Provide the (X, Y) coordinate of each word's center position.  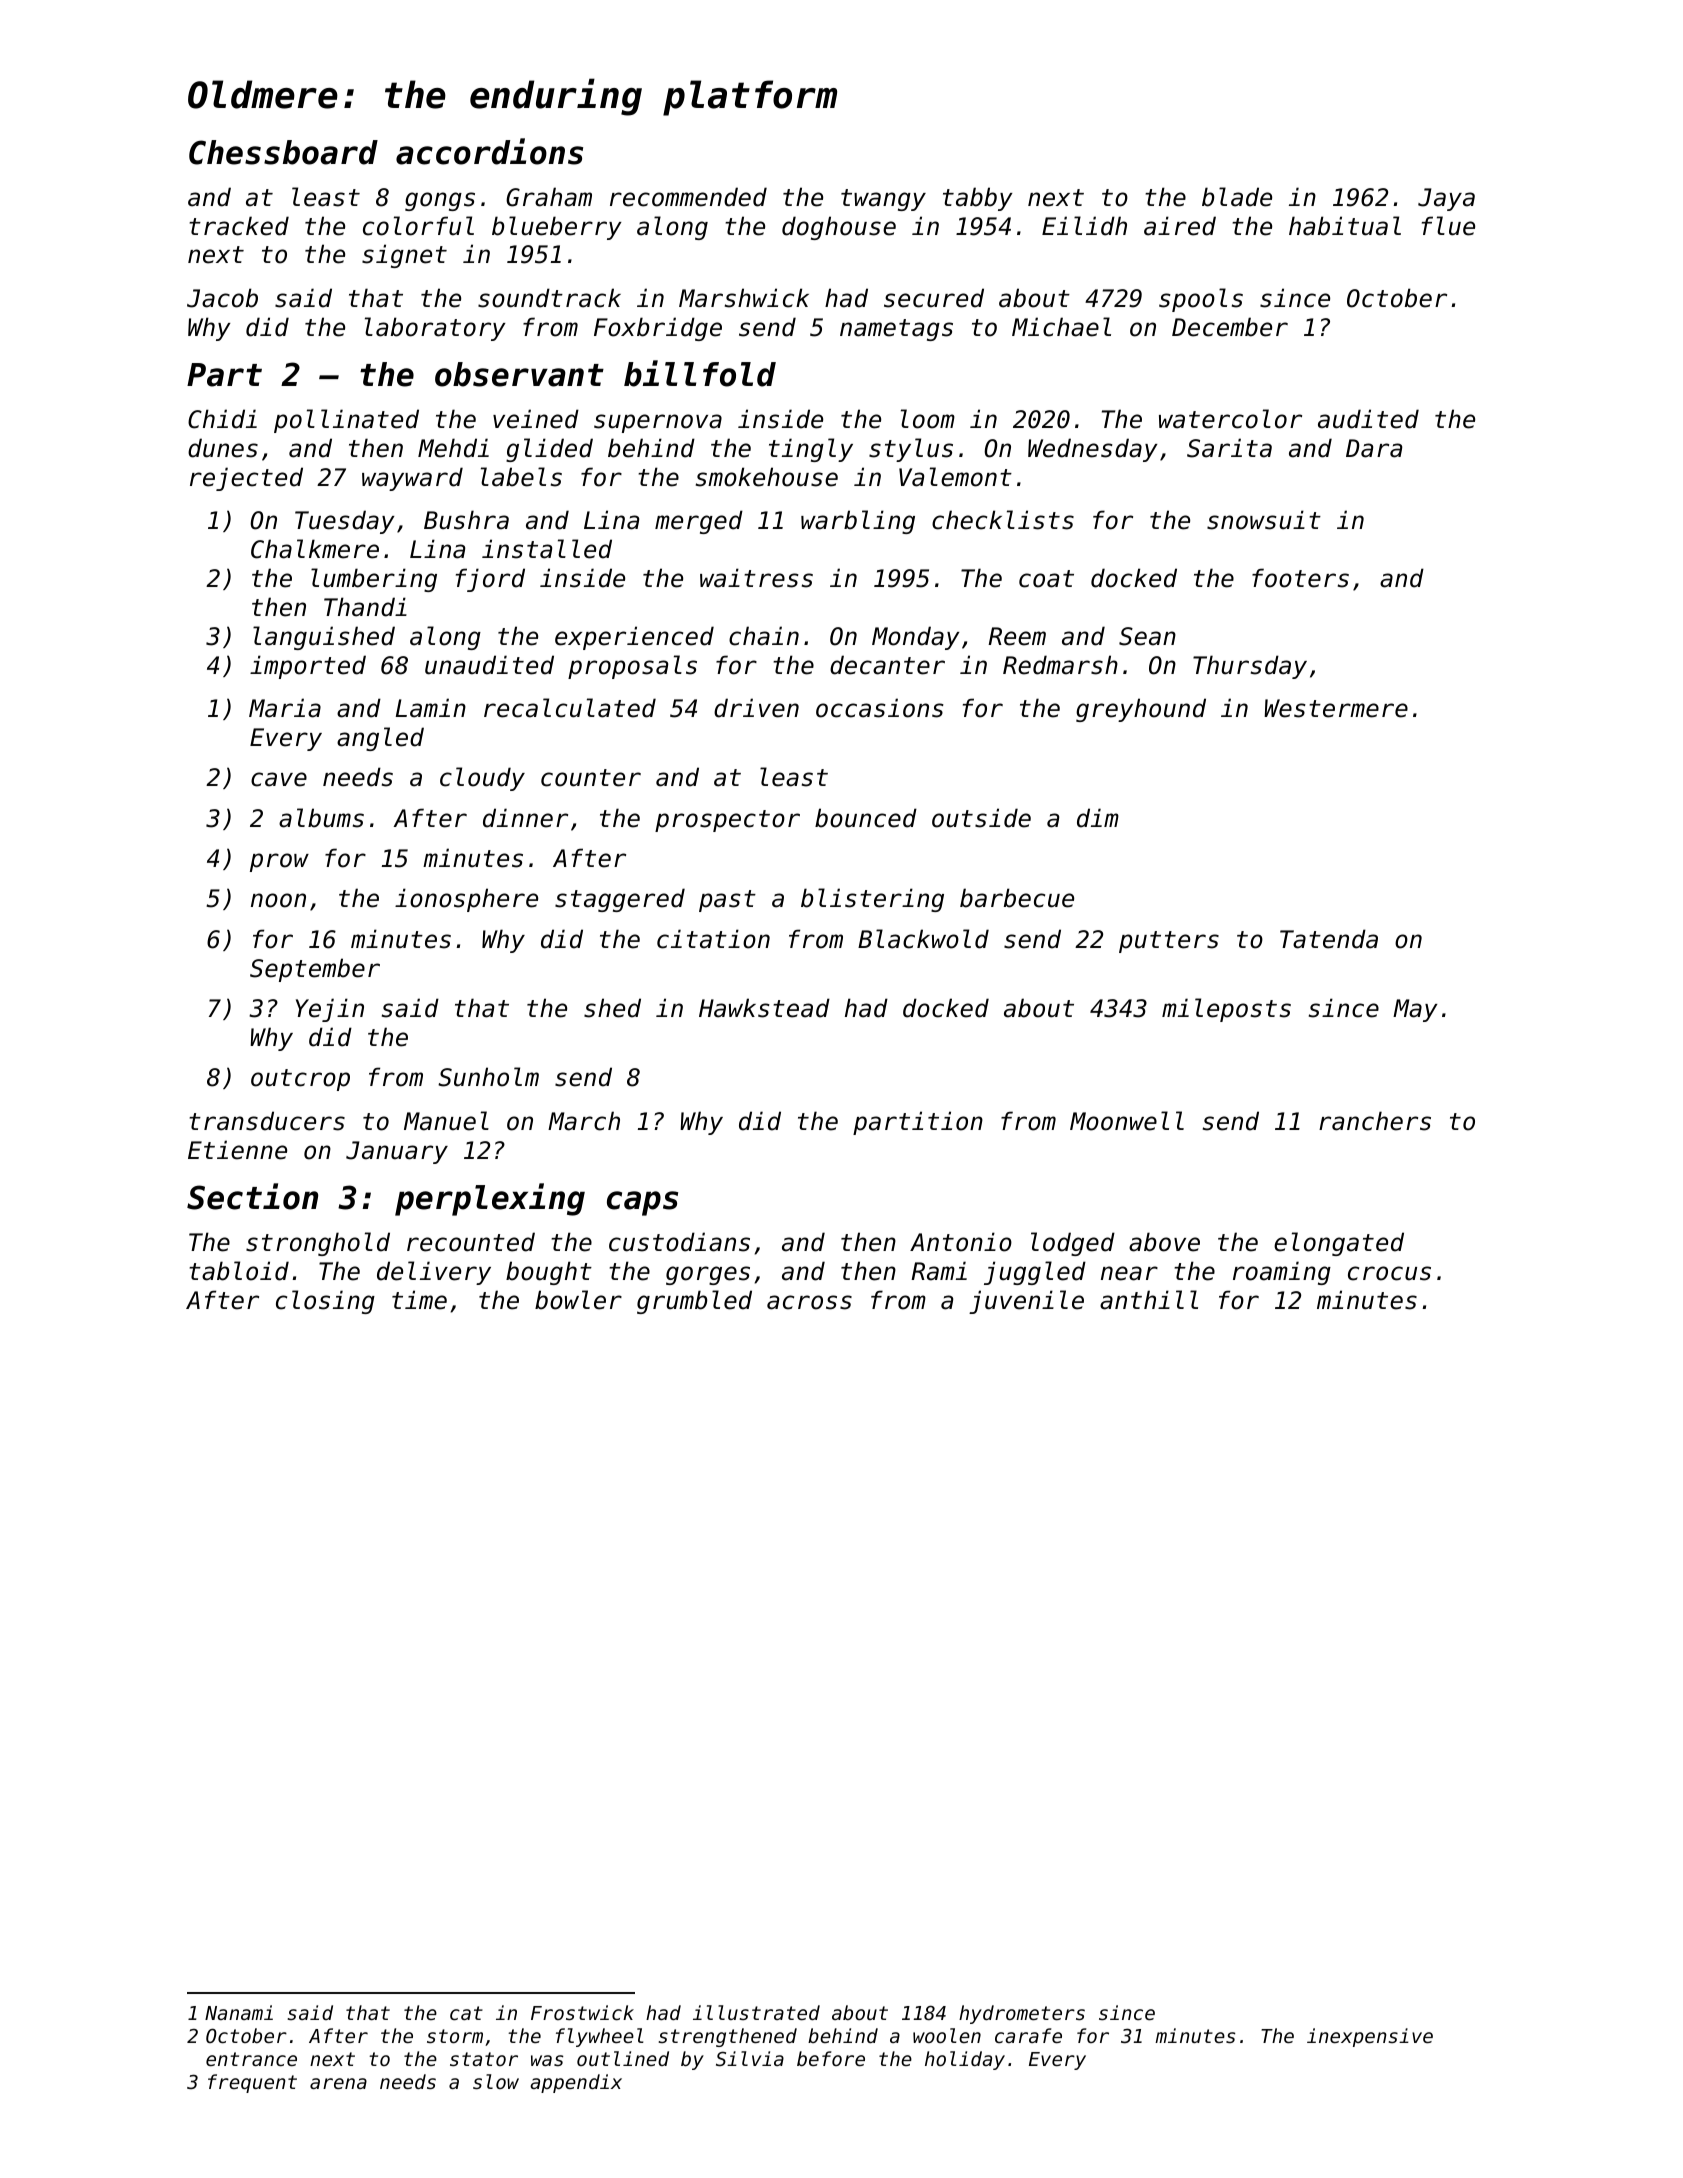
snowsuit (1264, 520)
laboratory (435, 329)
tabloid (239, 1271)
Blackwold (923, 939)
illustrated (756, 2012)
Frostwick (582, 2012)
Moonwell (1127, 1121)
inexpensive (1370, 2037)
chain (764, 636)
